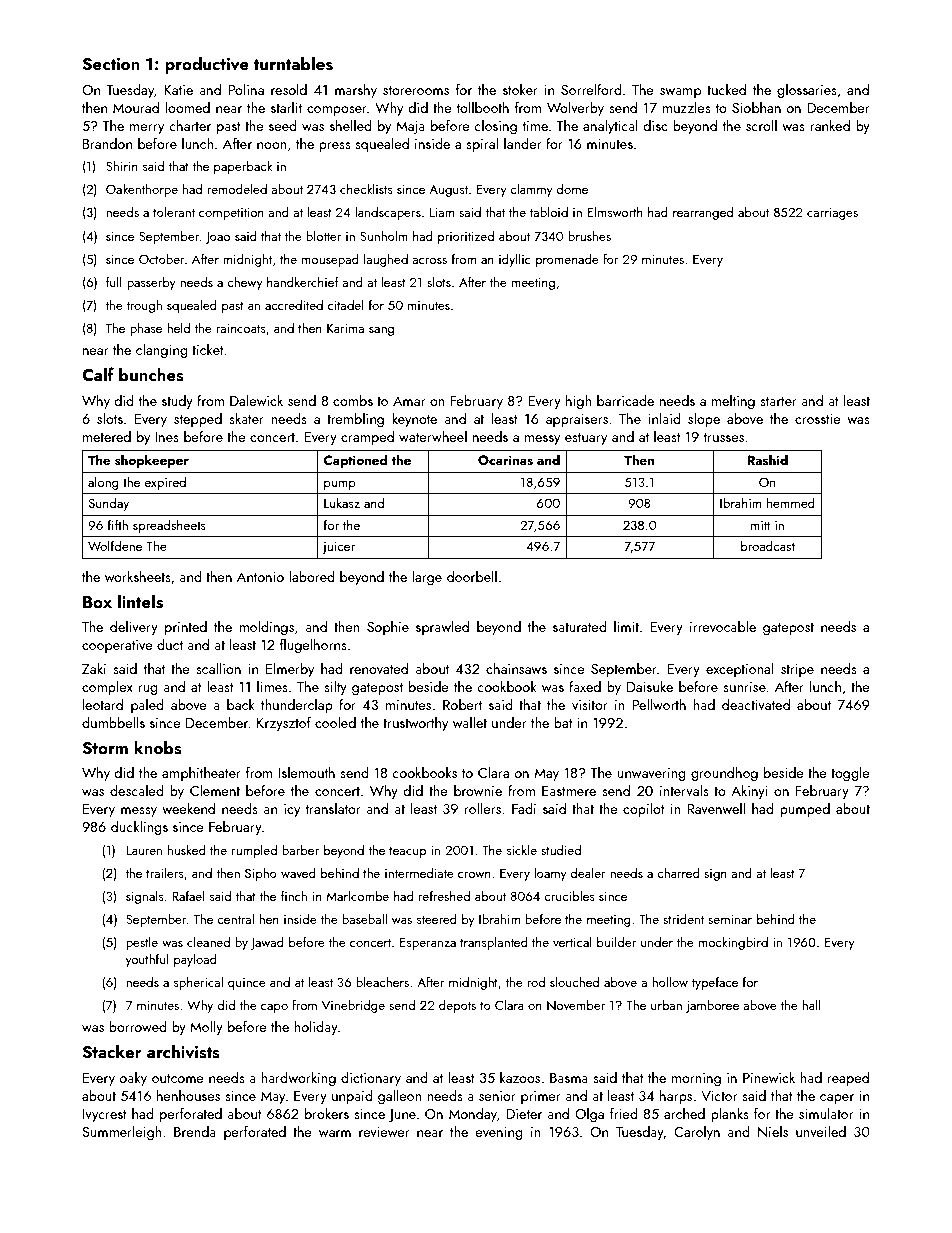  Describe the element at coordinates (726, 89) in the document. I see `tucked` at that location.
